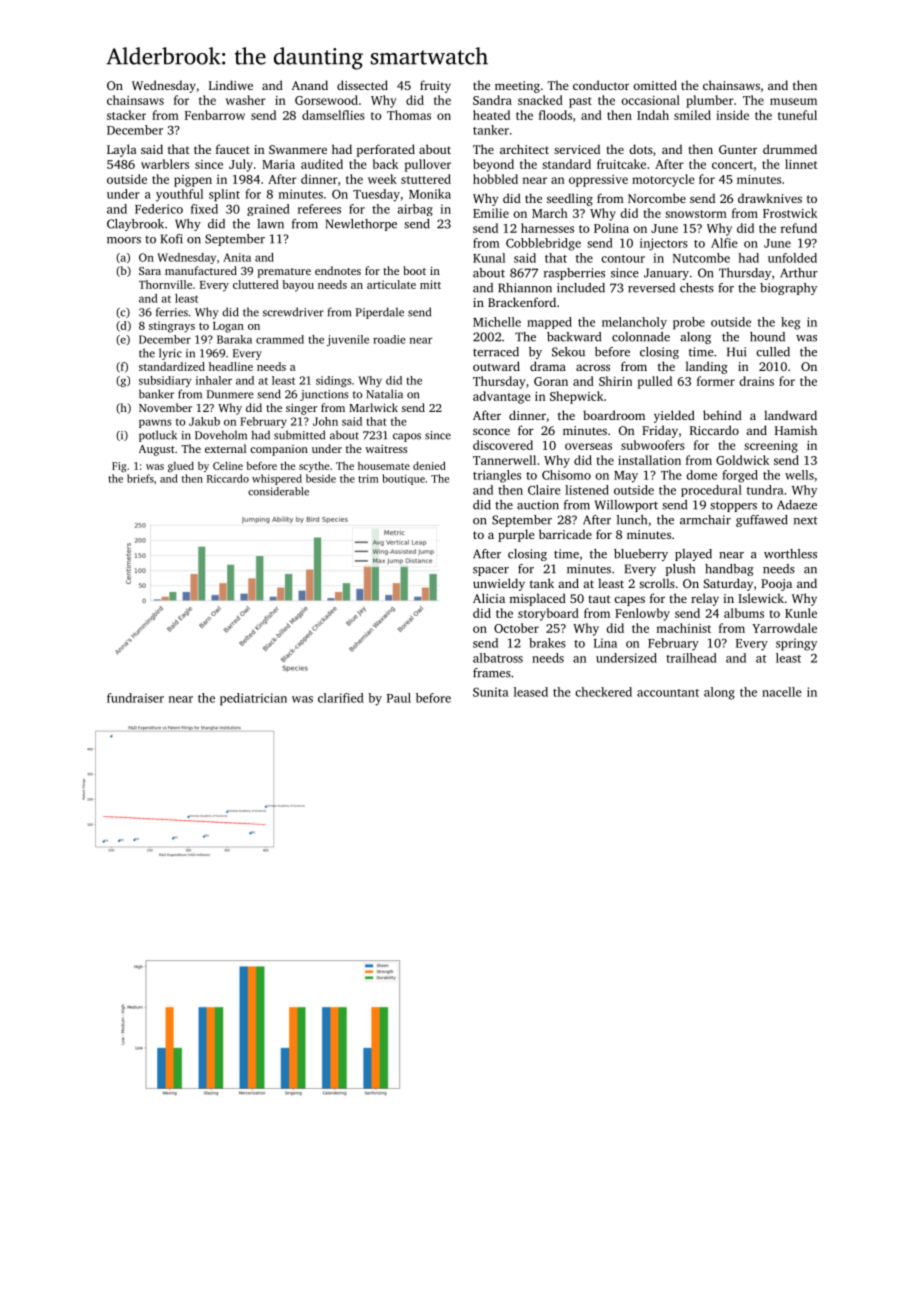 This document has width=924, height=1308. Describe the element at coordinates (382, 179) in the document. I see `week` at that location.
